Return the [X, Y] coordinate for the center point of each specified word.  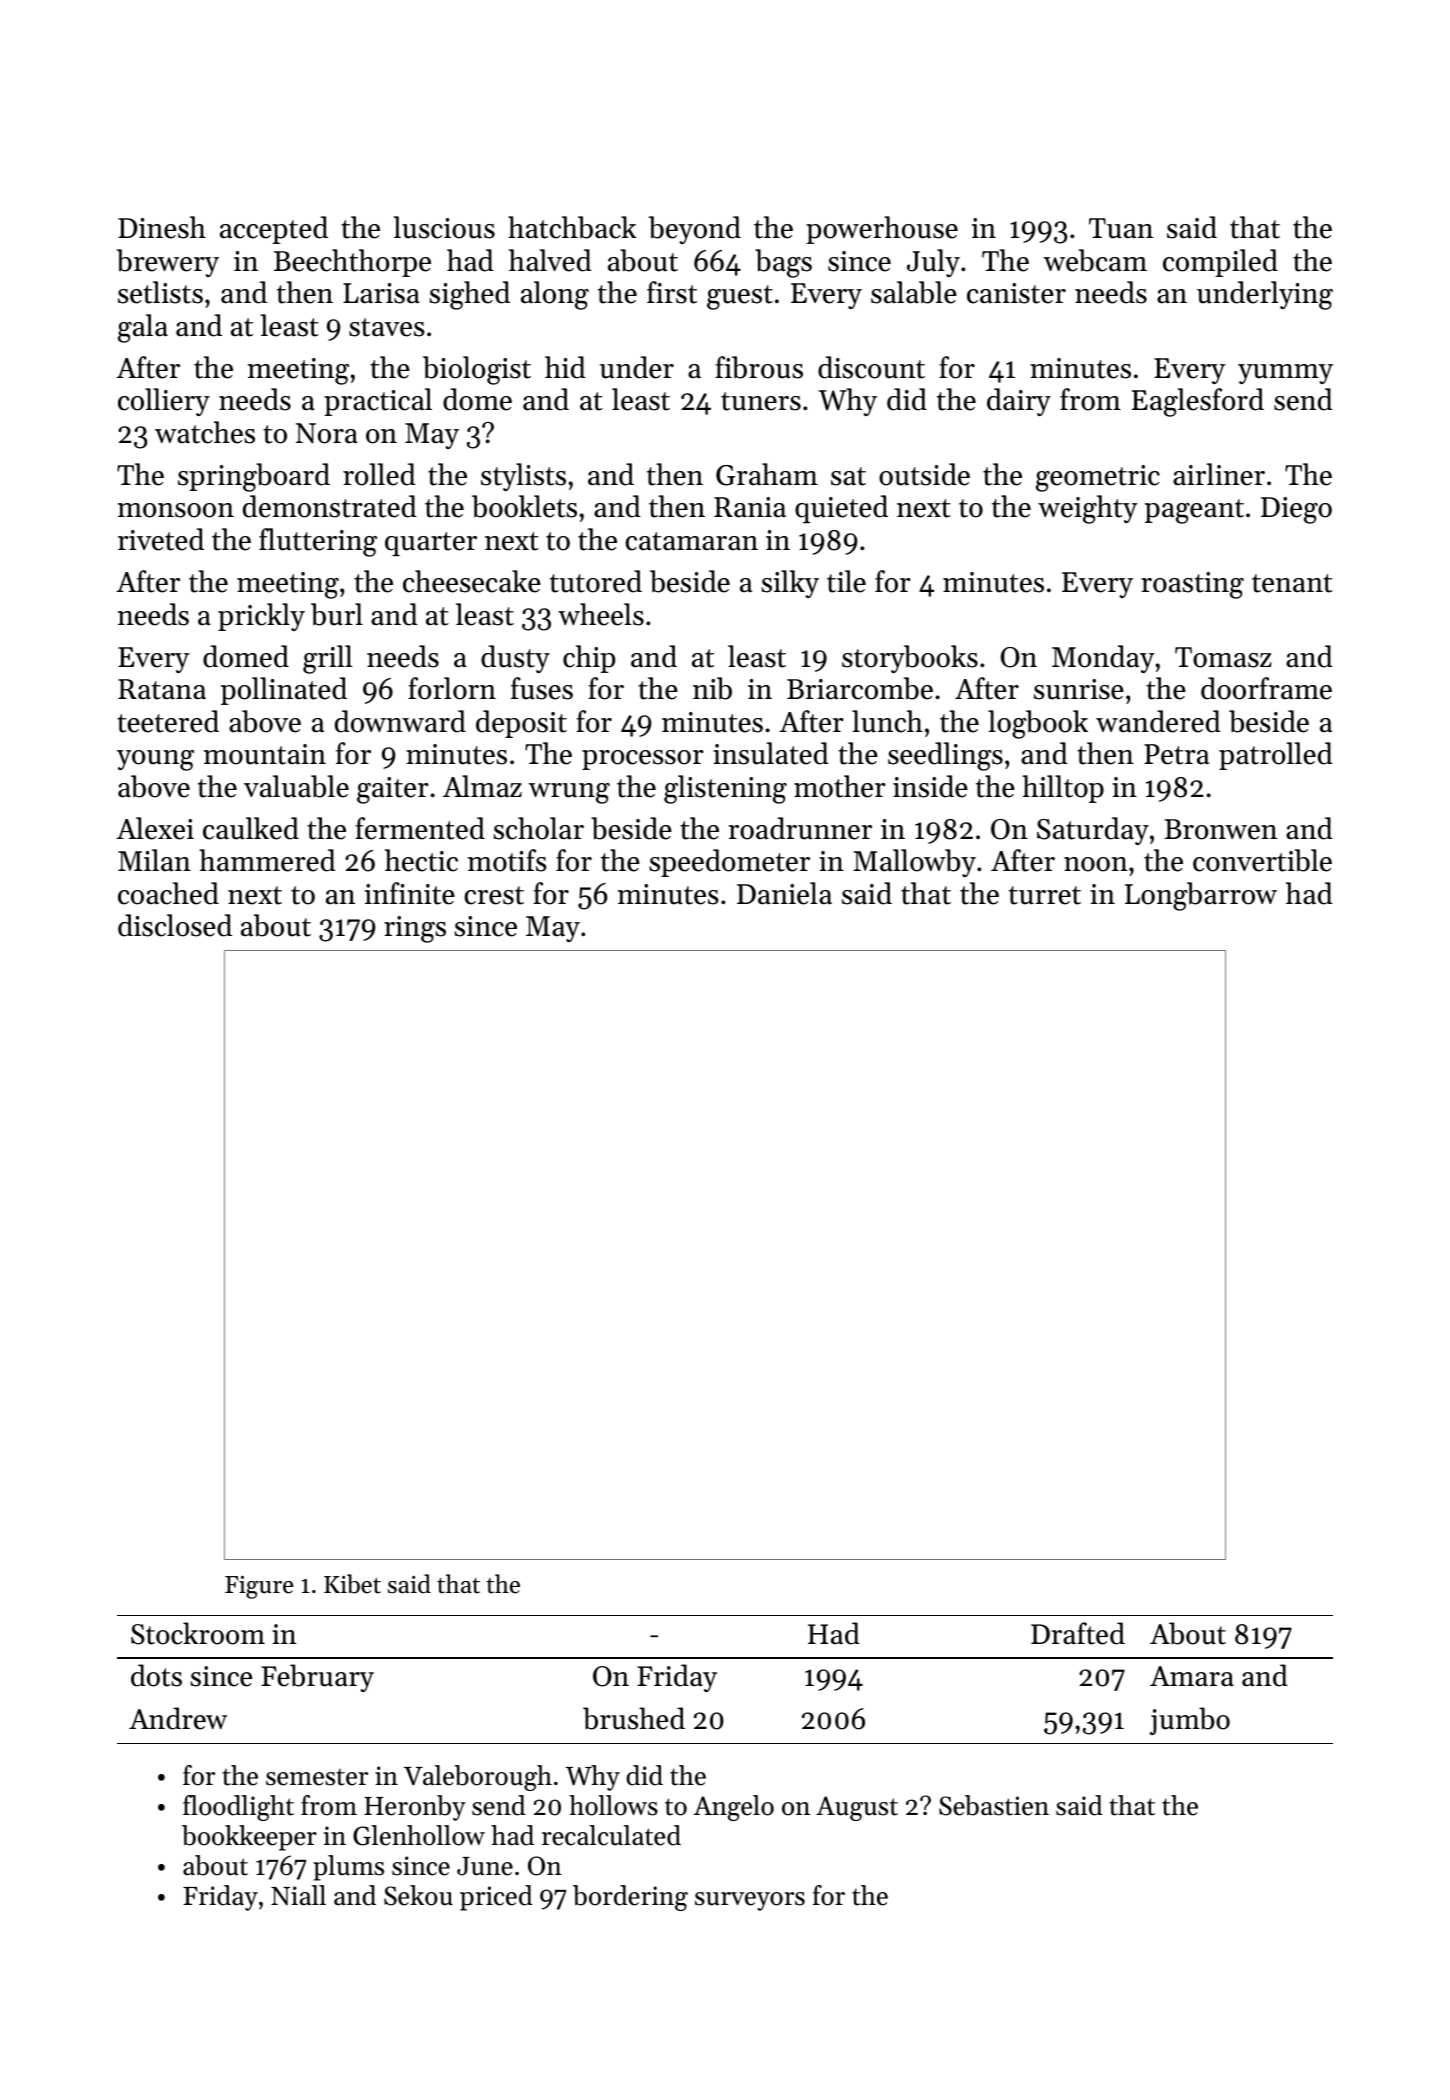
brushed [634, 1718]
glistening [725, 789]
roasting [1192, 585]
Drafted [1078, 1633]
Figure [259, 1587]
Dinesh [162, 227]
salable [914, 292]
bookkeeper [249, 1838]
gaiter [393, 790]
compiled [1220, 263]
